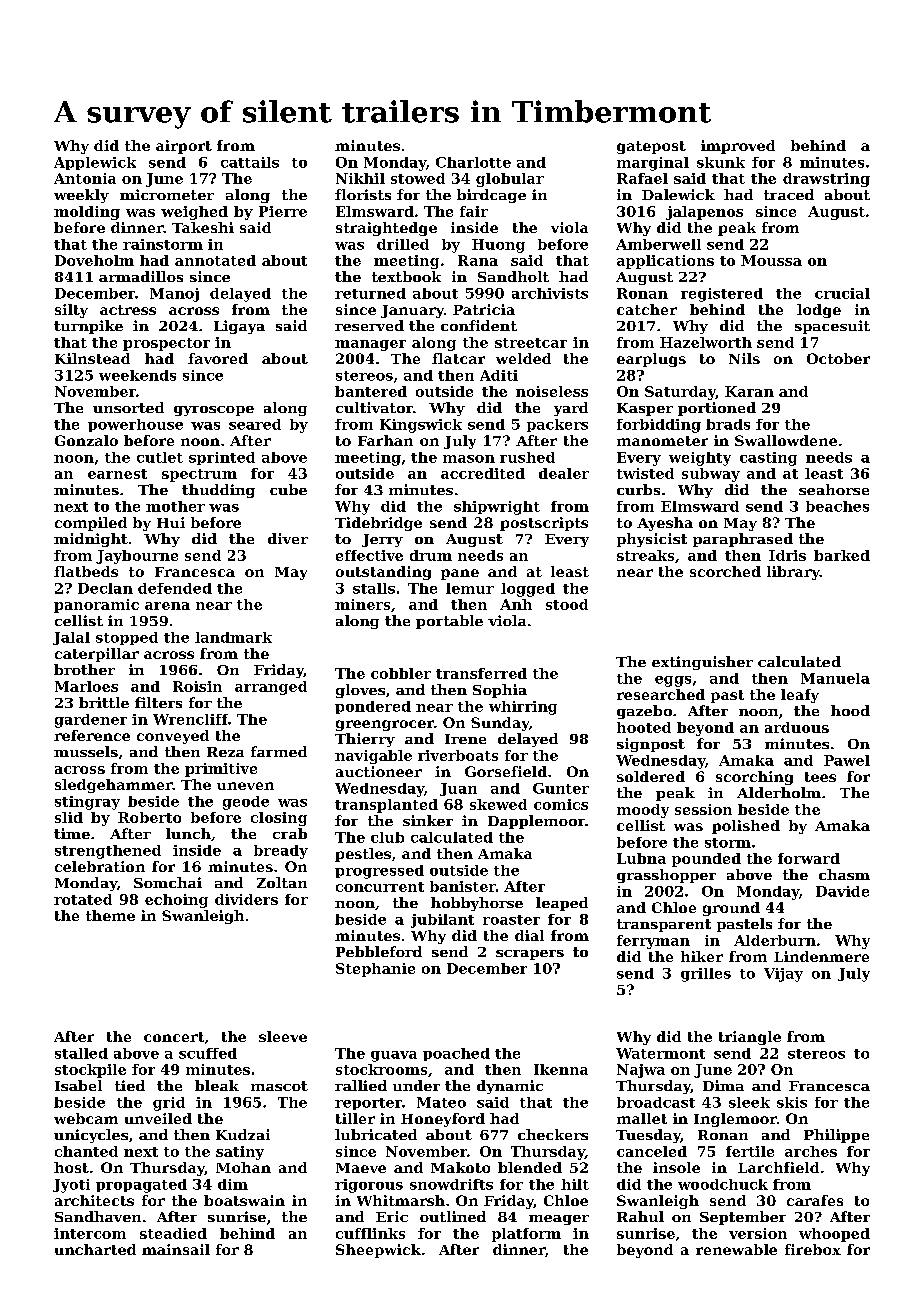 This screenshot has width=924, height=1308. What do you see at coordinates (149, 817) in the screenshot?
I see `Roberto` at bounding box center [149, 817].
